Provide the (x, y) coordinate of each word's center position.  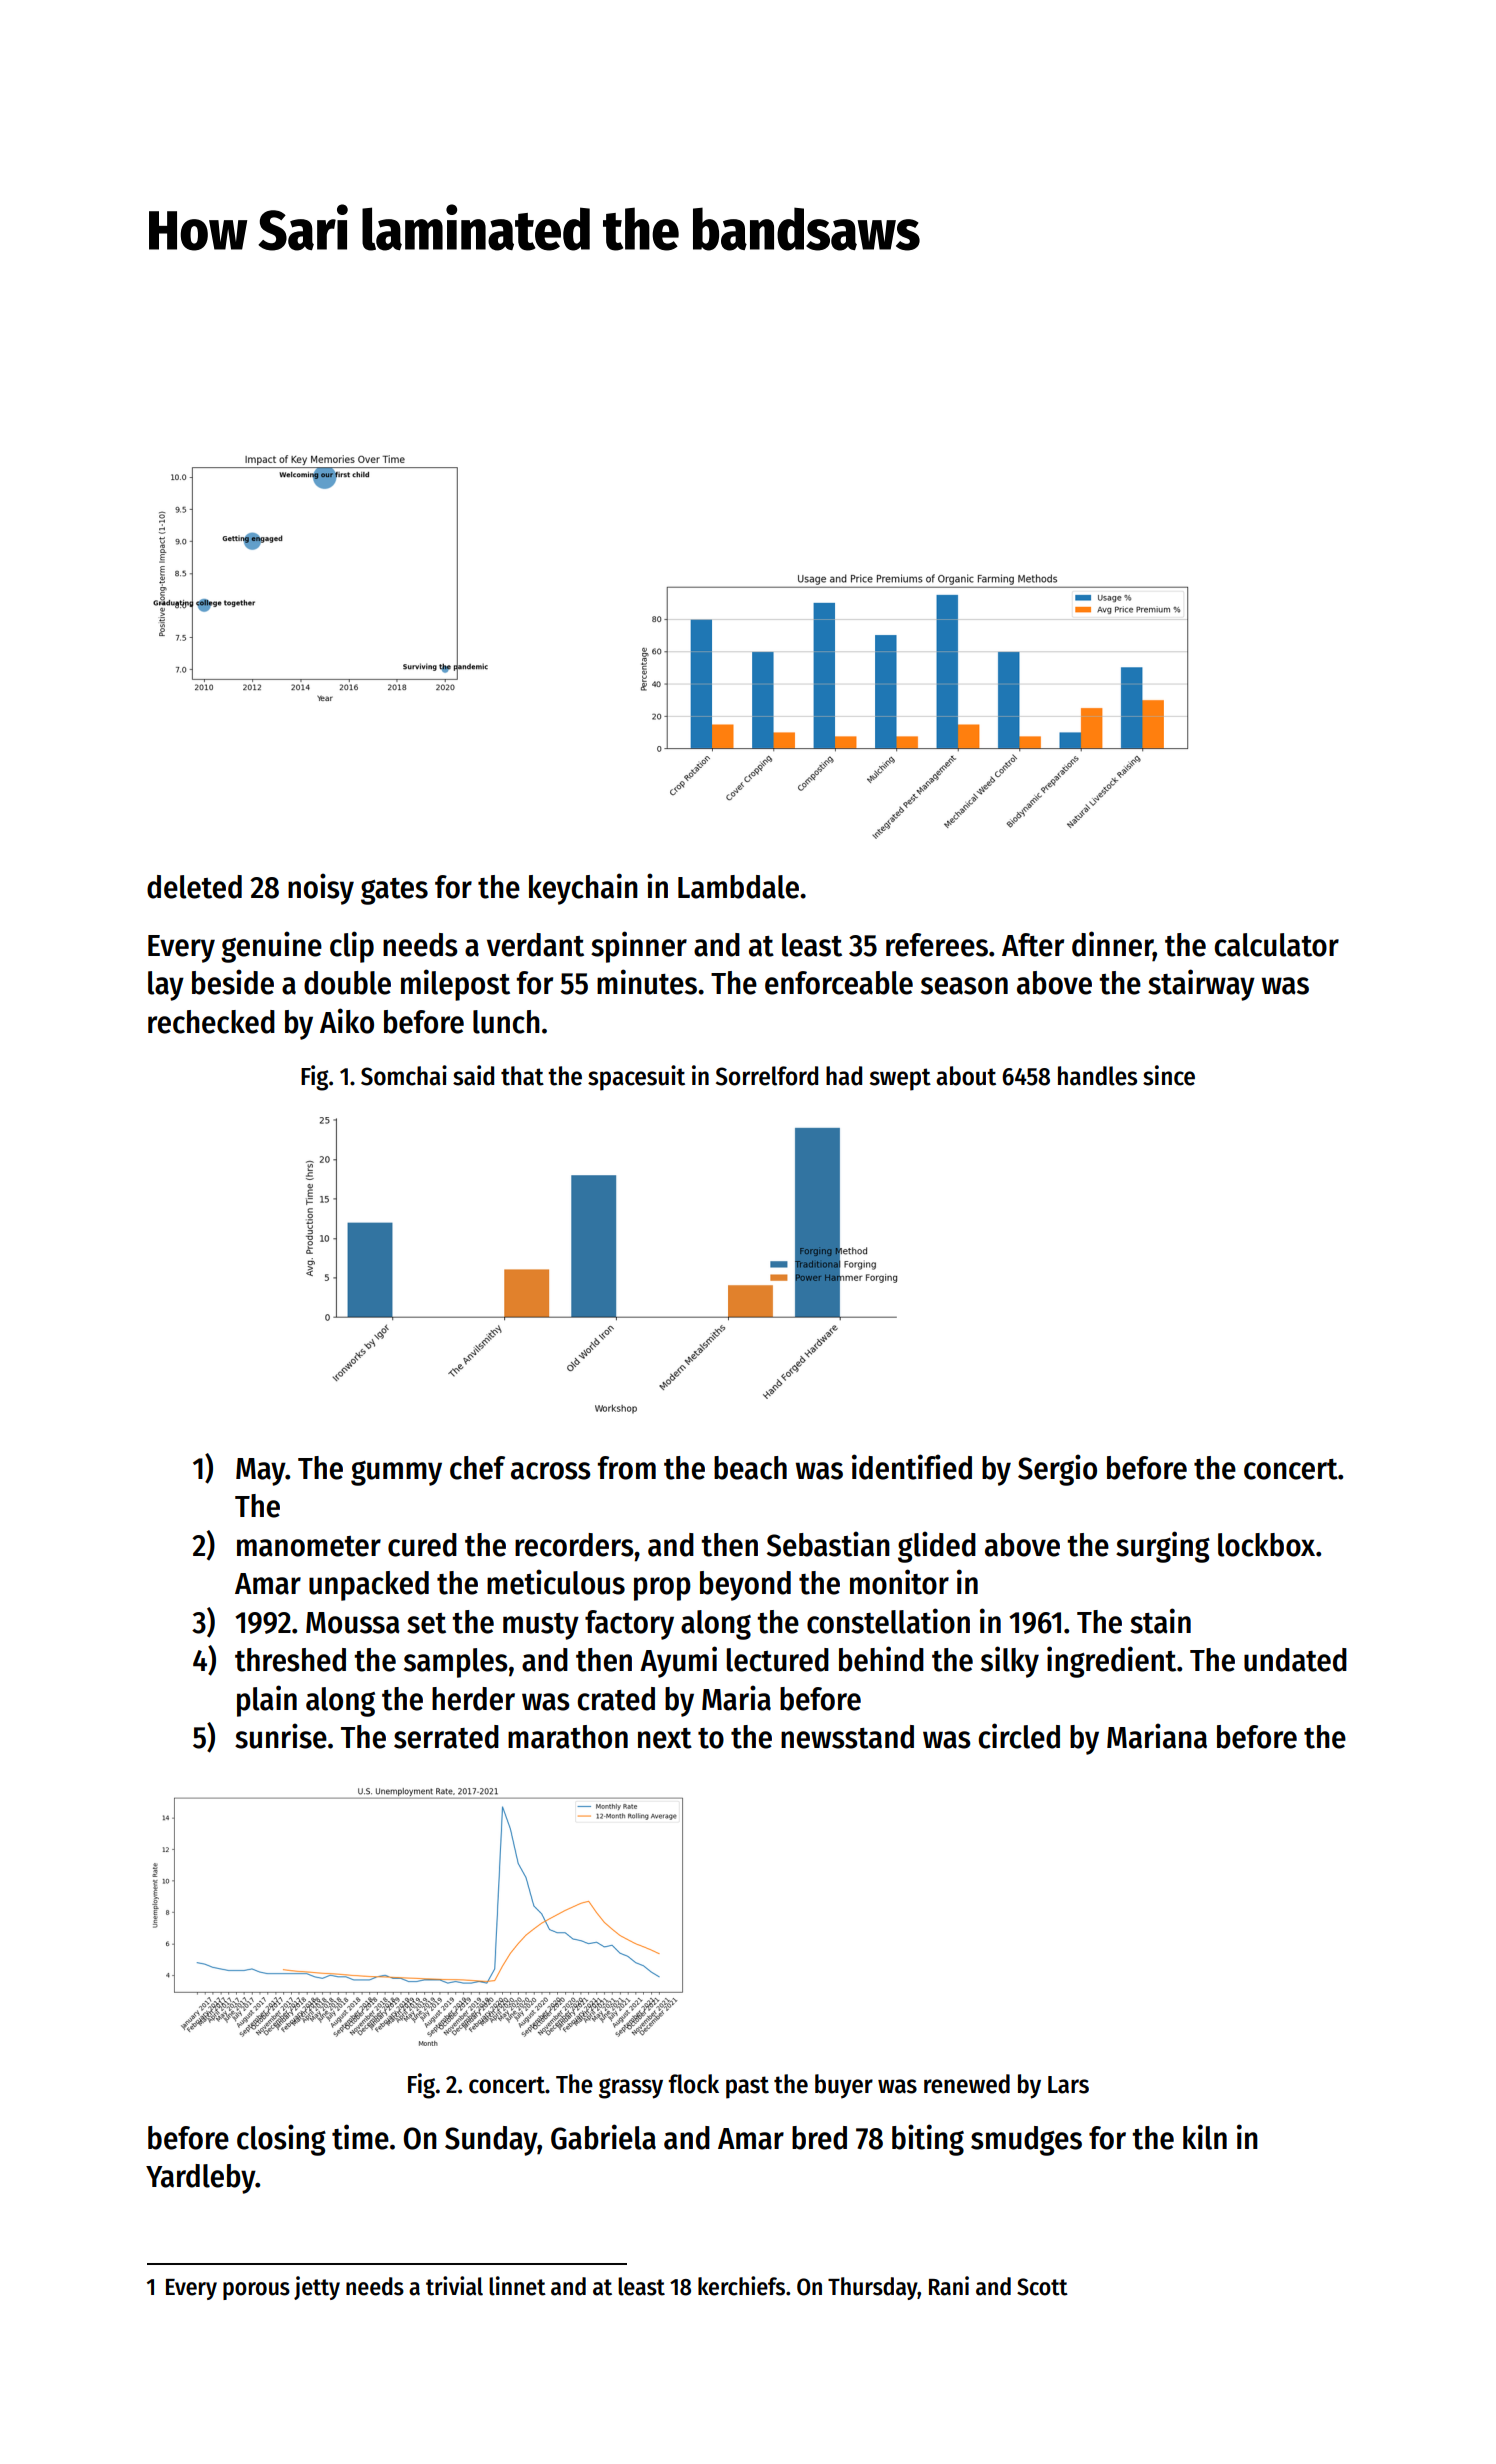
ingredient (1111, 1662)
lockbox (1266, 1545)
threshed (290, 1660)
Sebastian (828, 1544)
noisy (321, 889)
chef (477, 1468)
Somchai (404, 1075)
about (966, 1076)
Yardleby (201, 2179)
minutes (647, 982)
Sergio (1057, 1470)
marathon (568, 1737)
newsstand (847, 1737)
